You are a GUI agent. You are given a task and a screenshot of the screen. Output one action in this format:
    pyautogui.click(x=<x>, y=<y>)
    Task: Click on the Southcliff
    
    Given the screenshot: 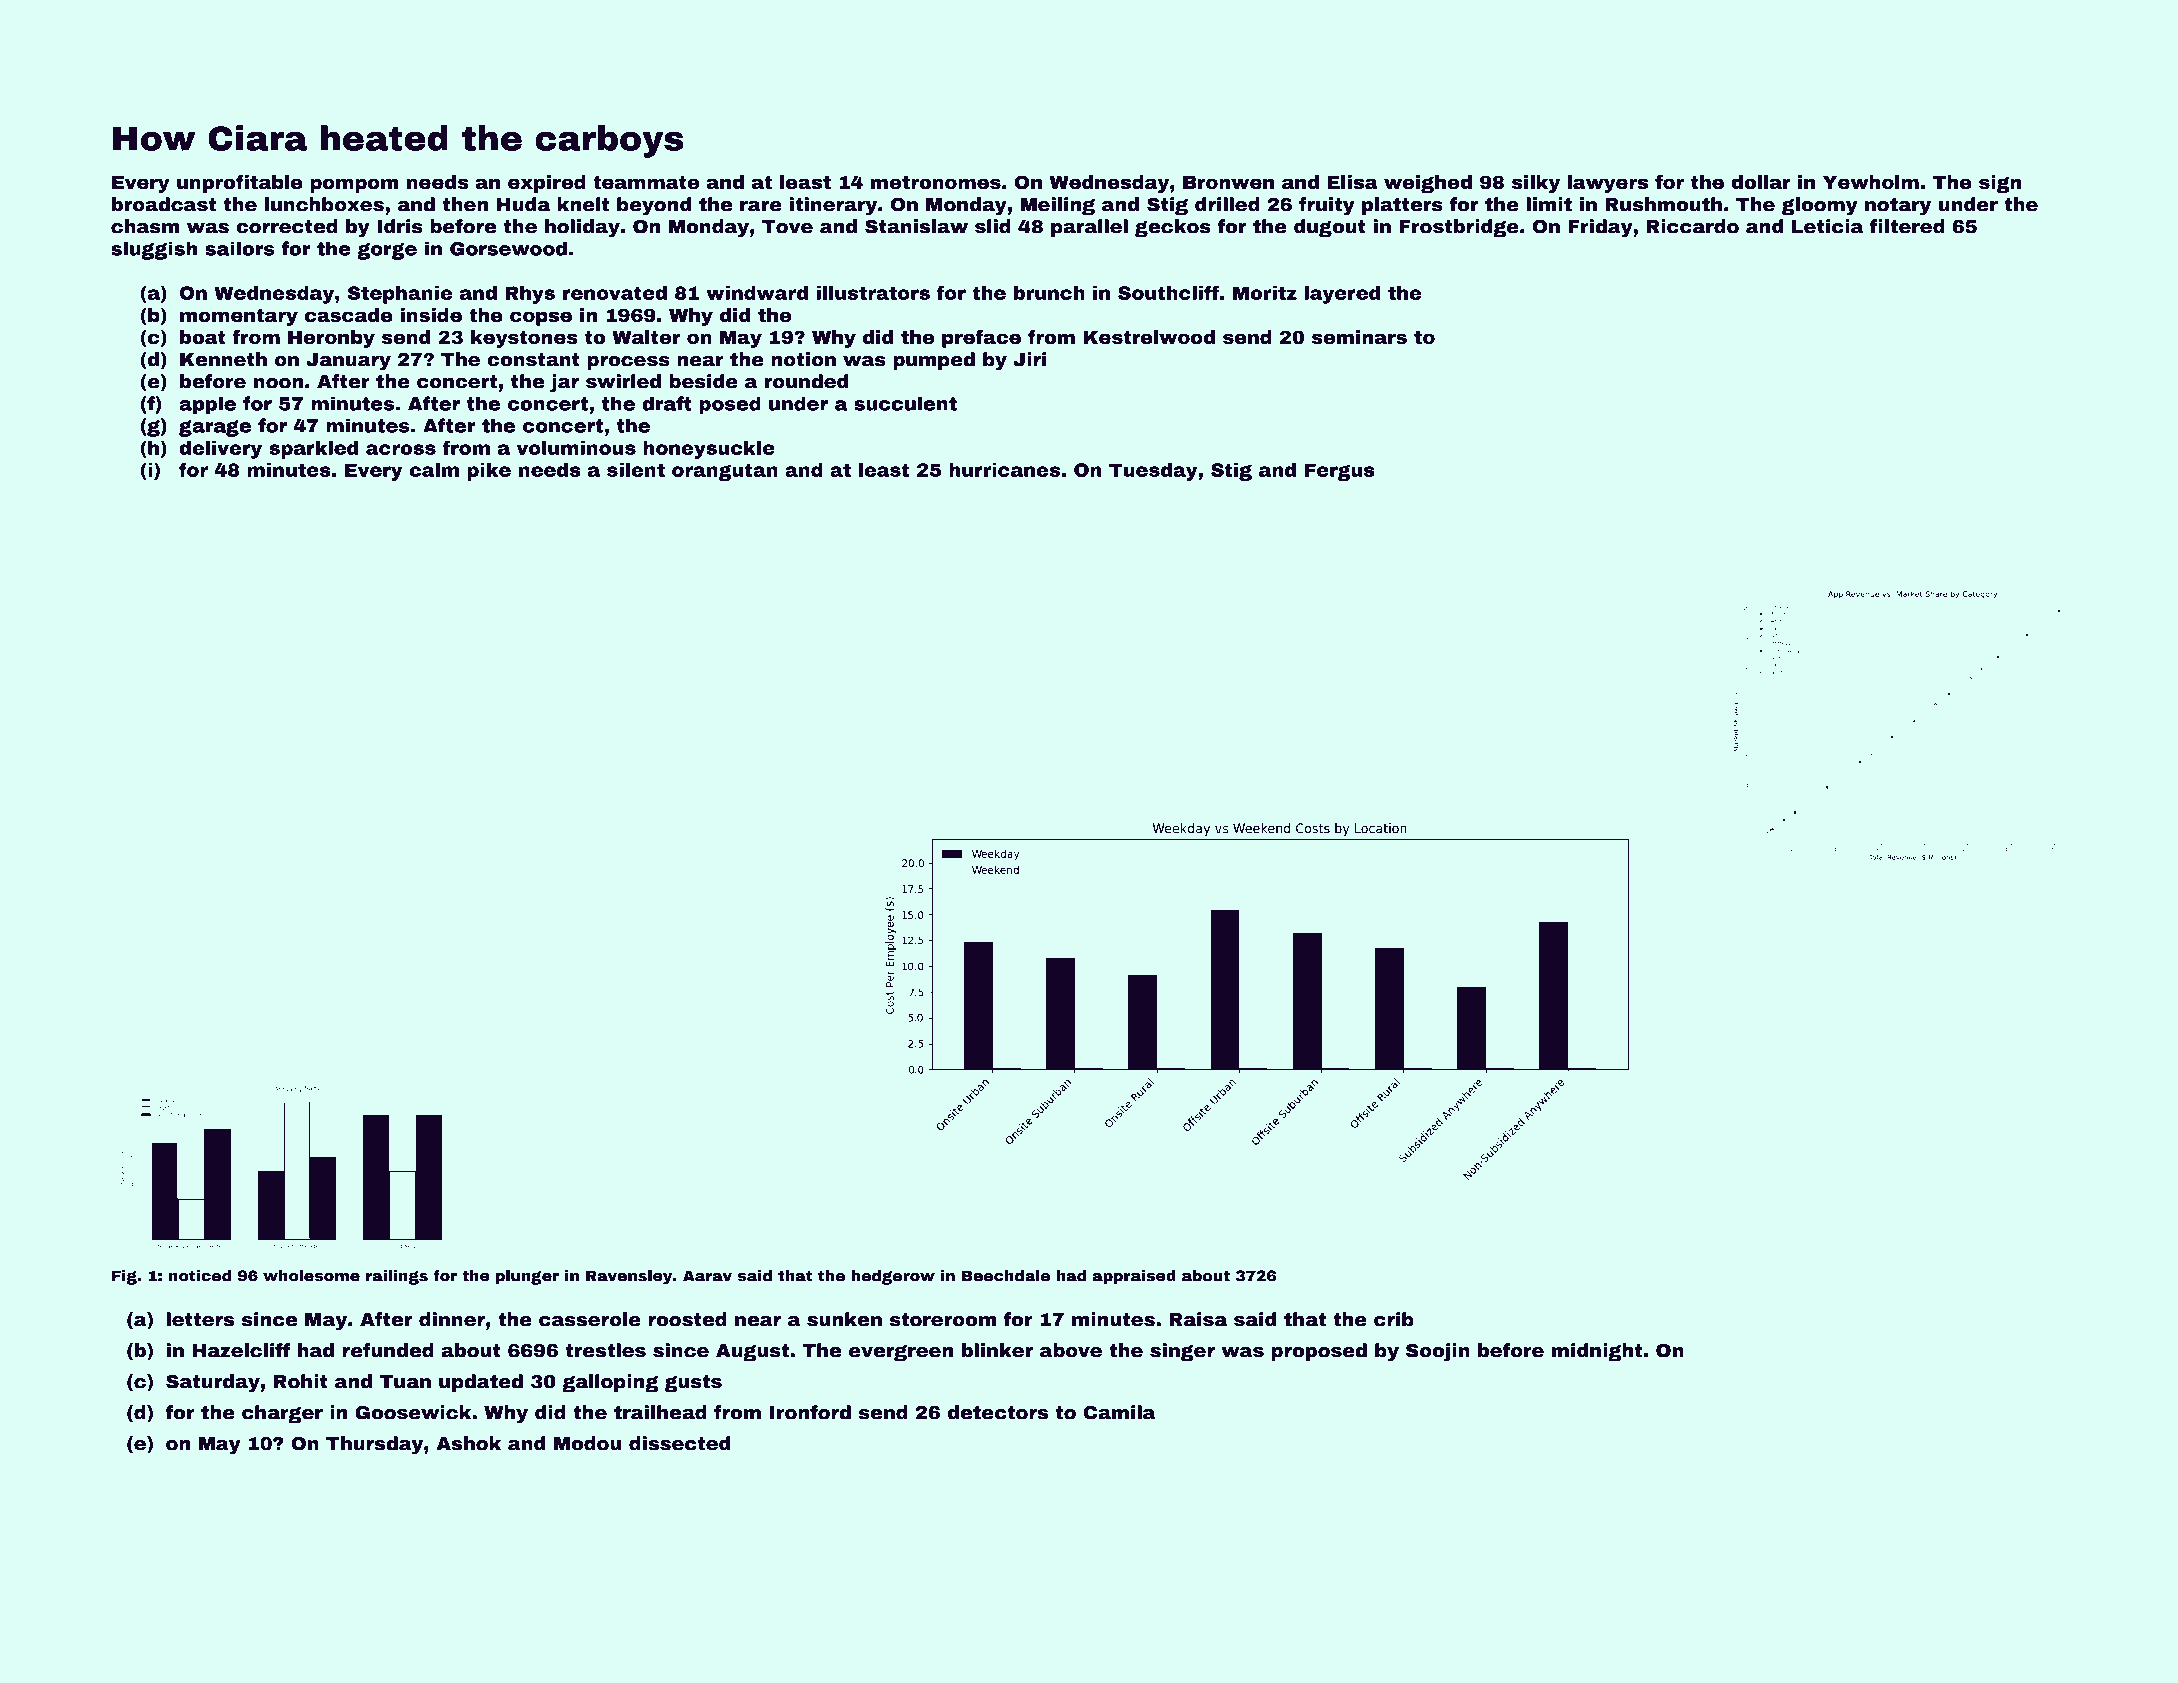 What is the action you would take?
    pyautogui.click(x=1168, y=292)
